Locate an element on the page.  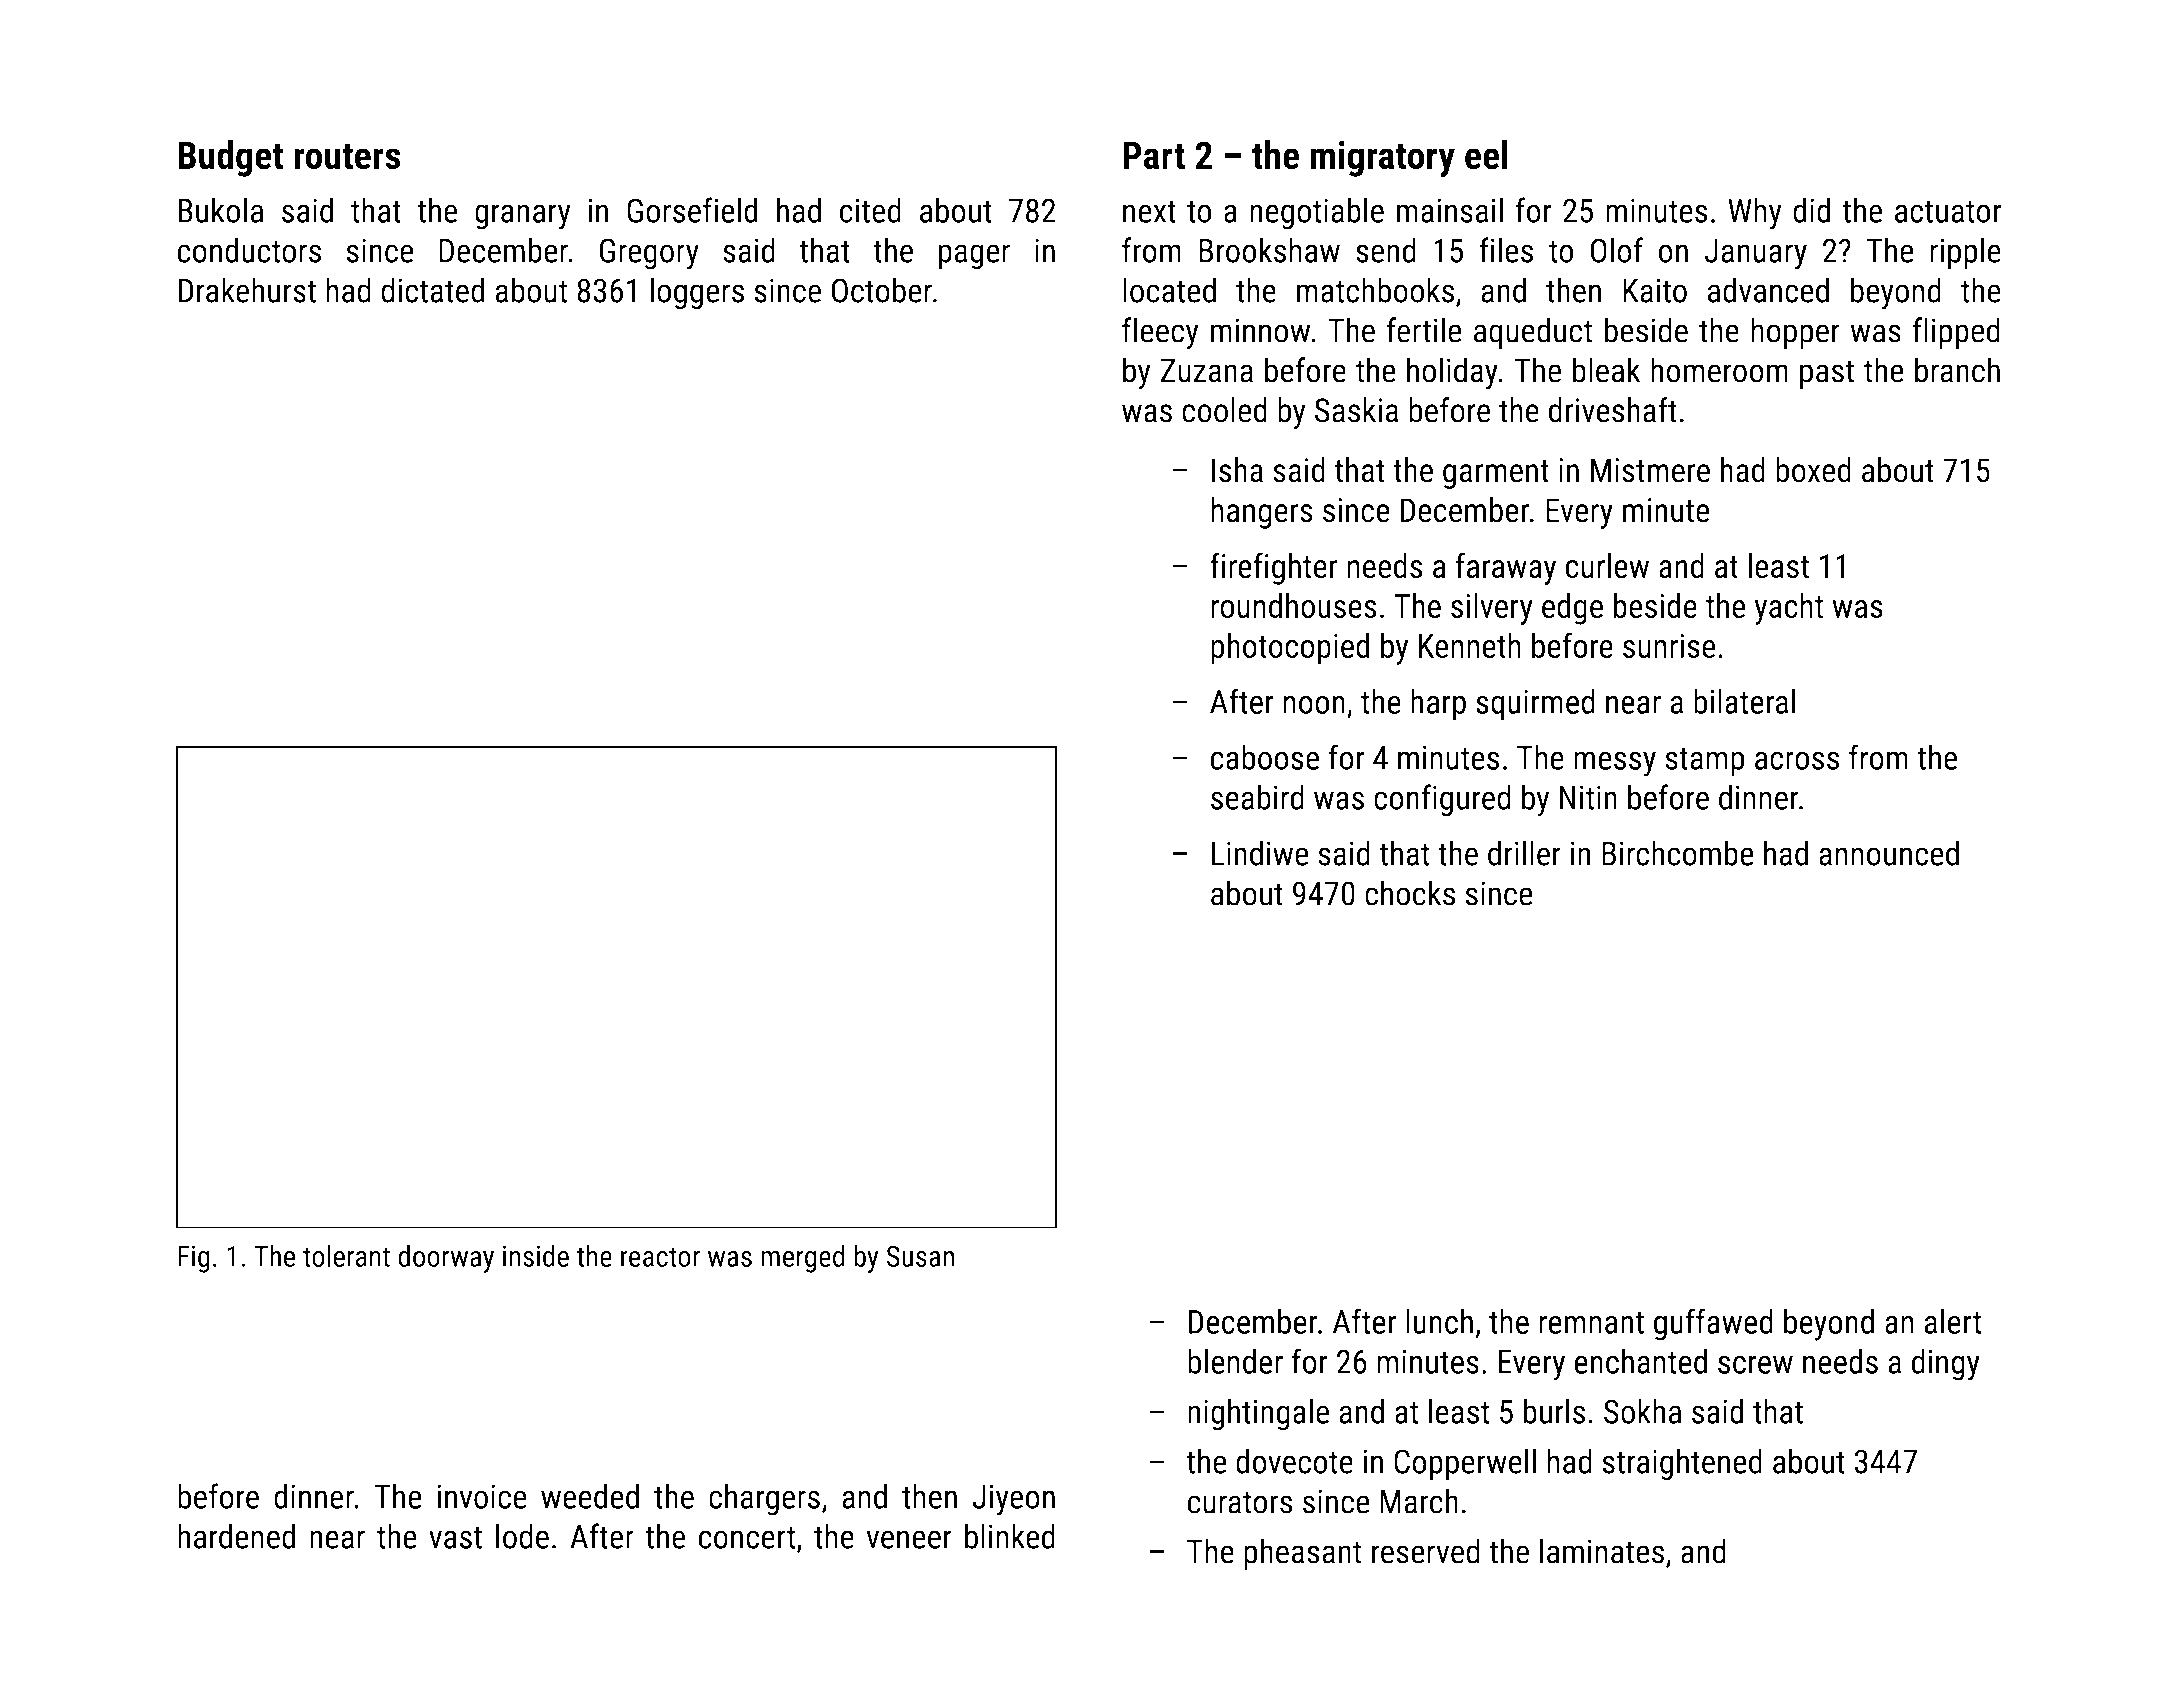
Jiyeon is located at coordinates (1013, 1500).
